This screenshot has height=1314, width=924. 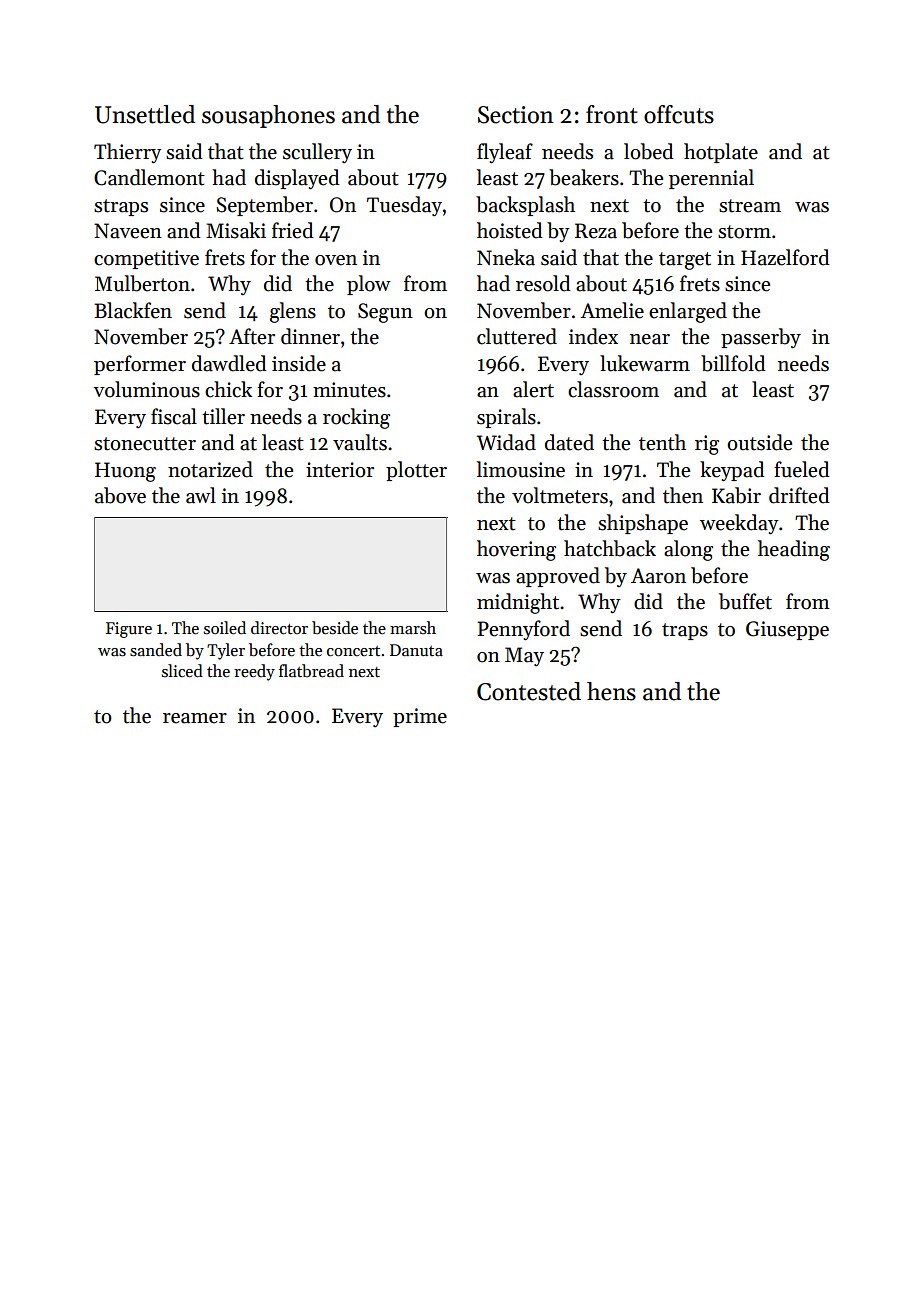 I want to click on classroom, so click(x=613, y=389).
